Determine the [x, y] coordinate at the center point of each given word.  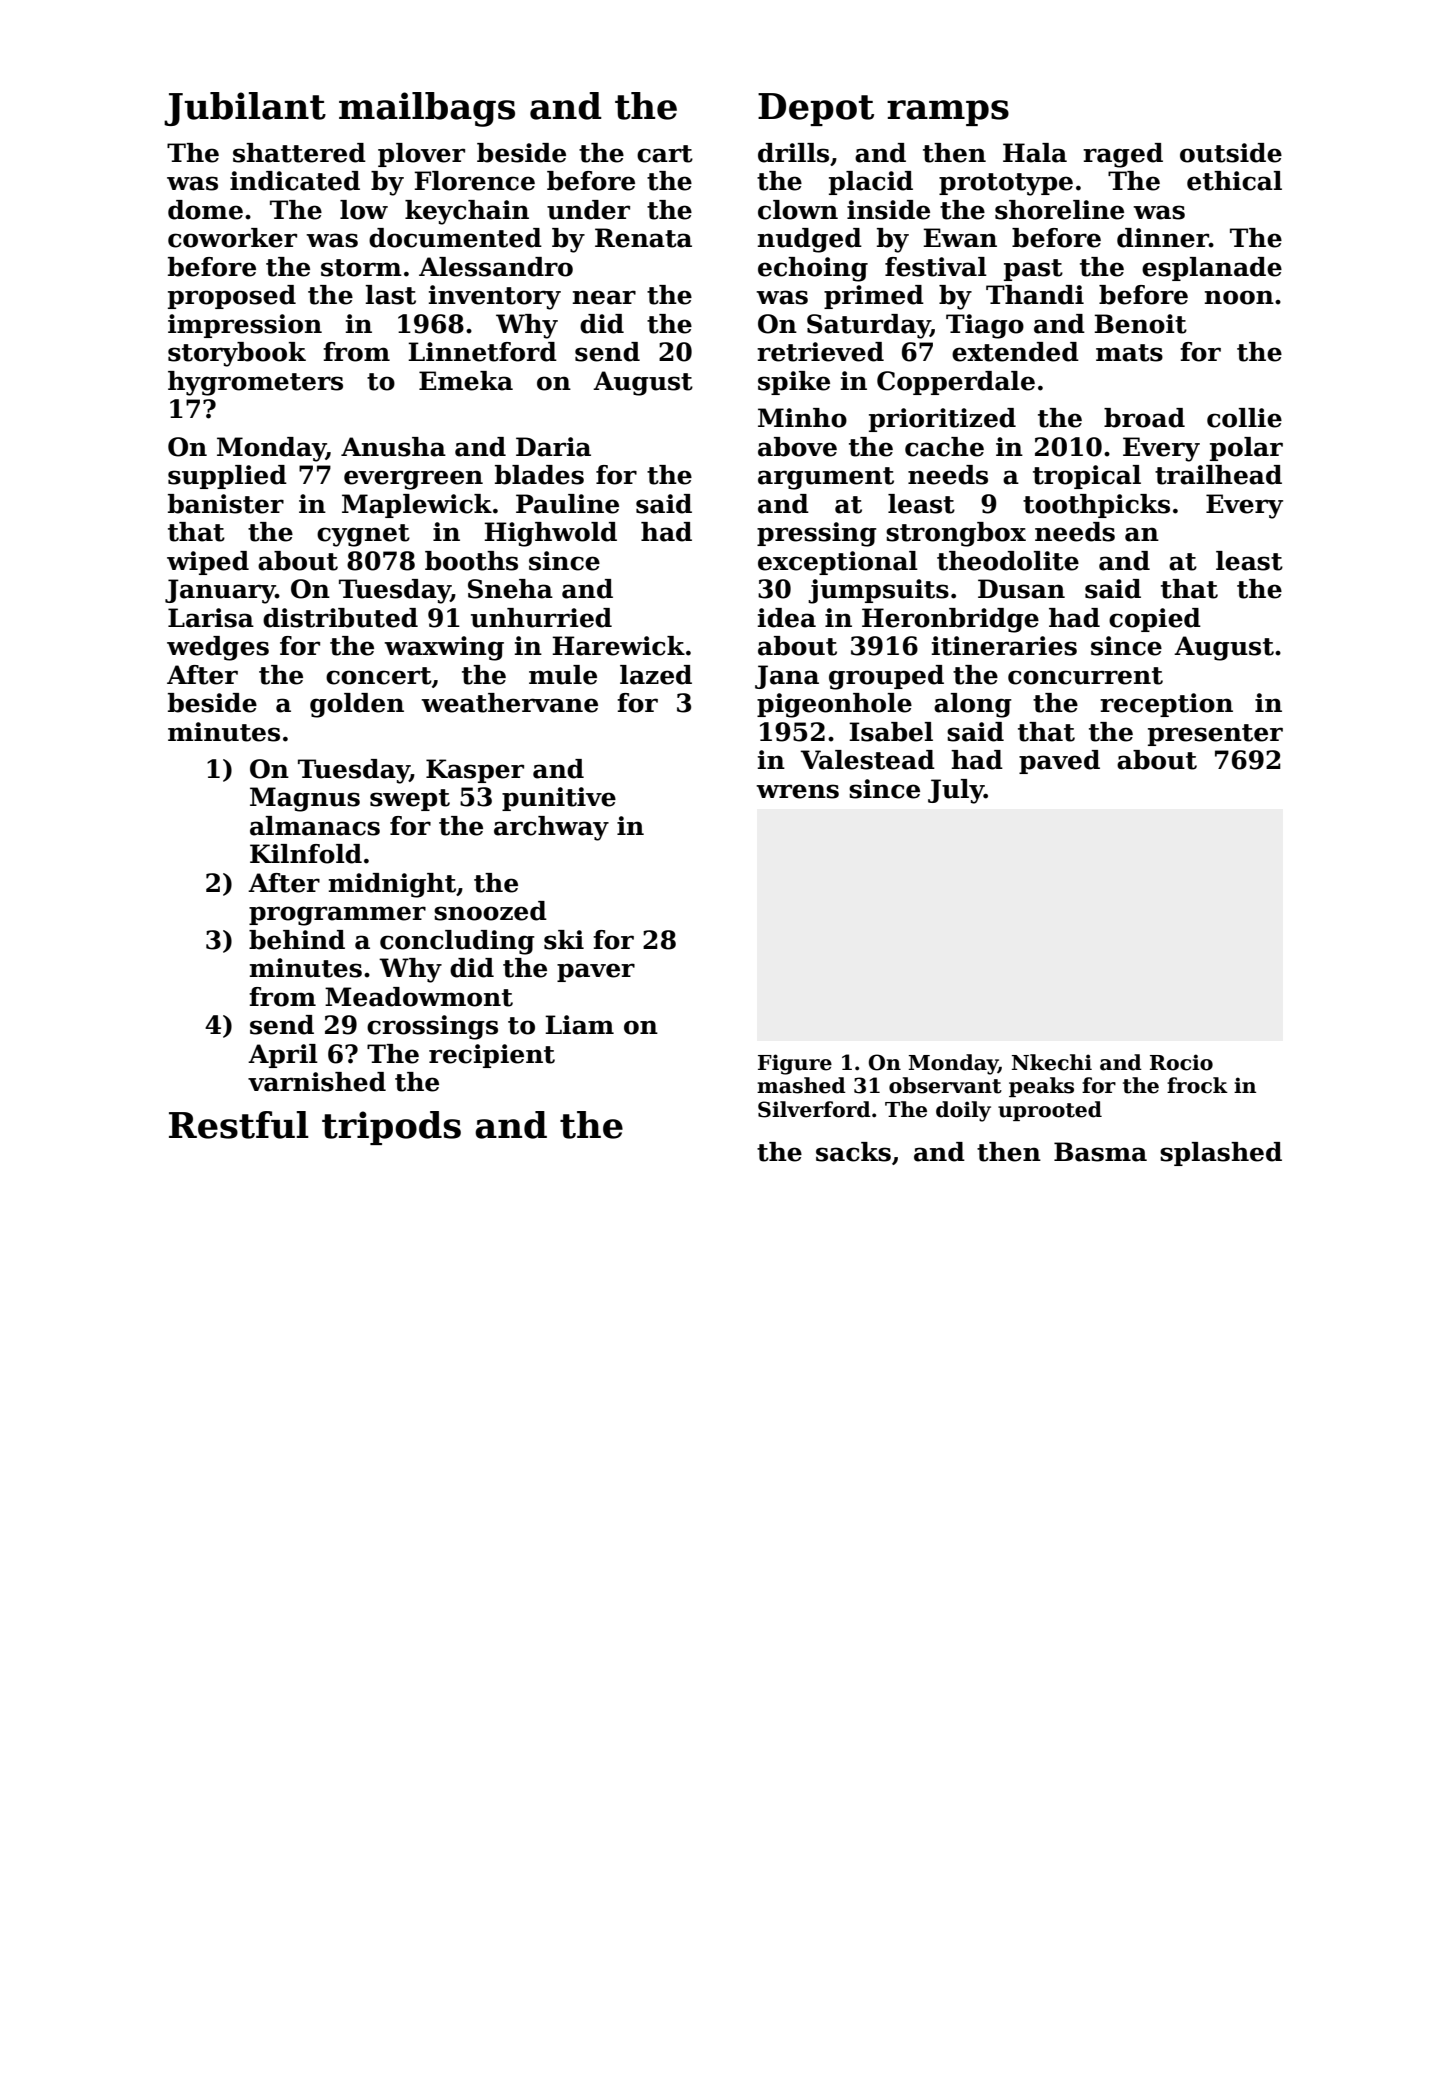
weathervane [509, 703]
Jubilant [245, 109]
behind [297, 940]
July [956, 791]
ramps [948, 113]
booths [471, 561]
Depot [816, 109]
